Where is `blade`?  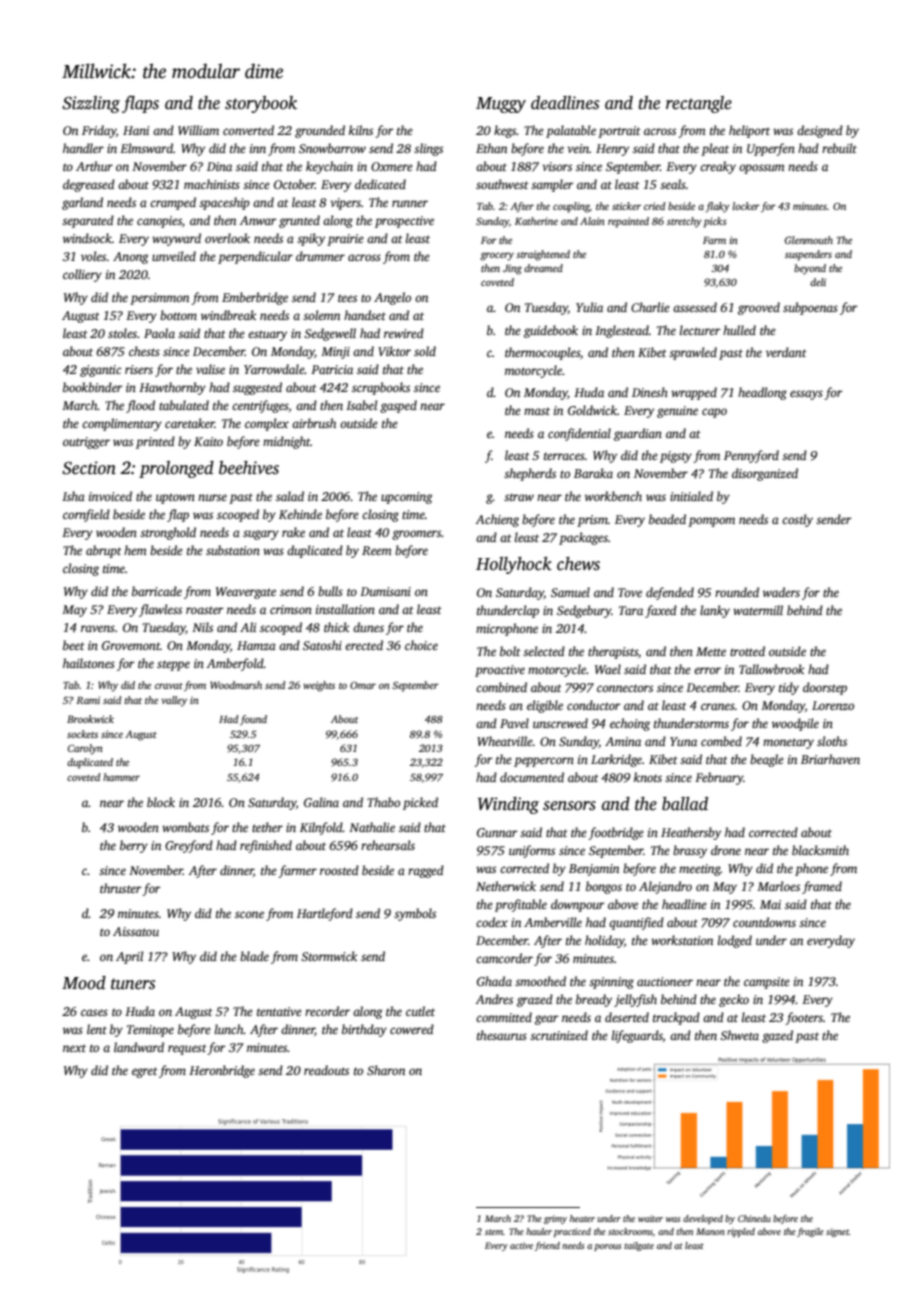 blade is located at coordinates (254, 956).
